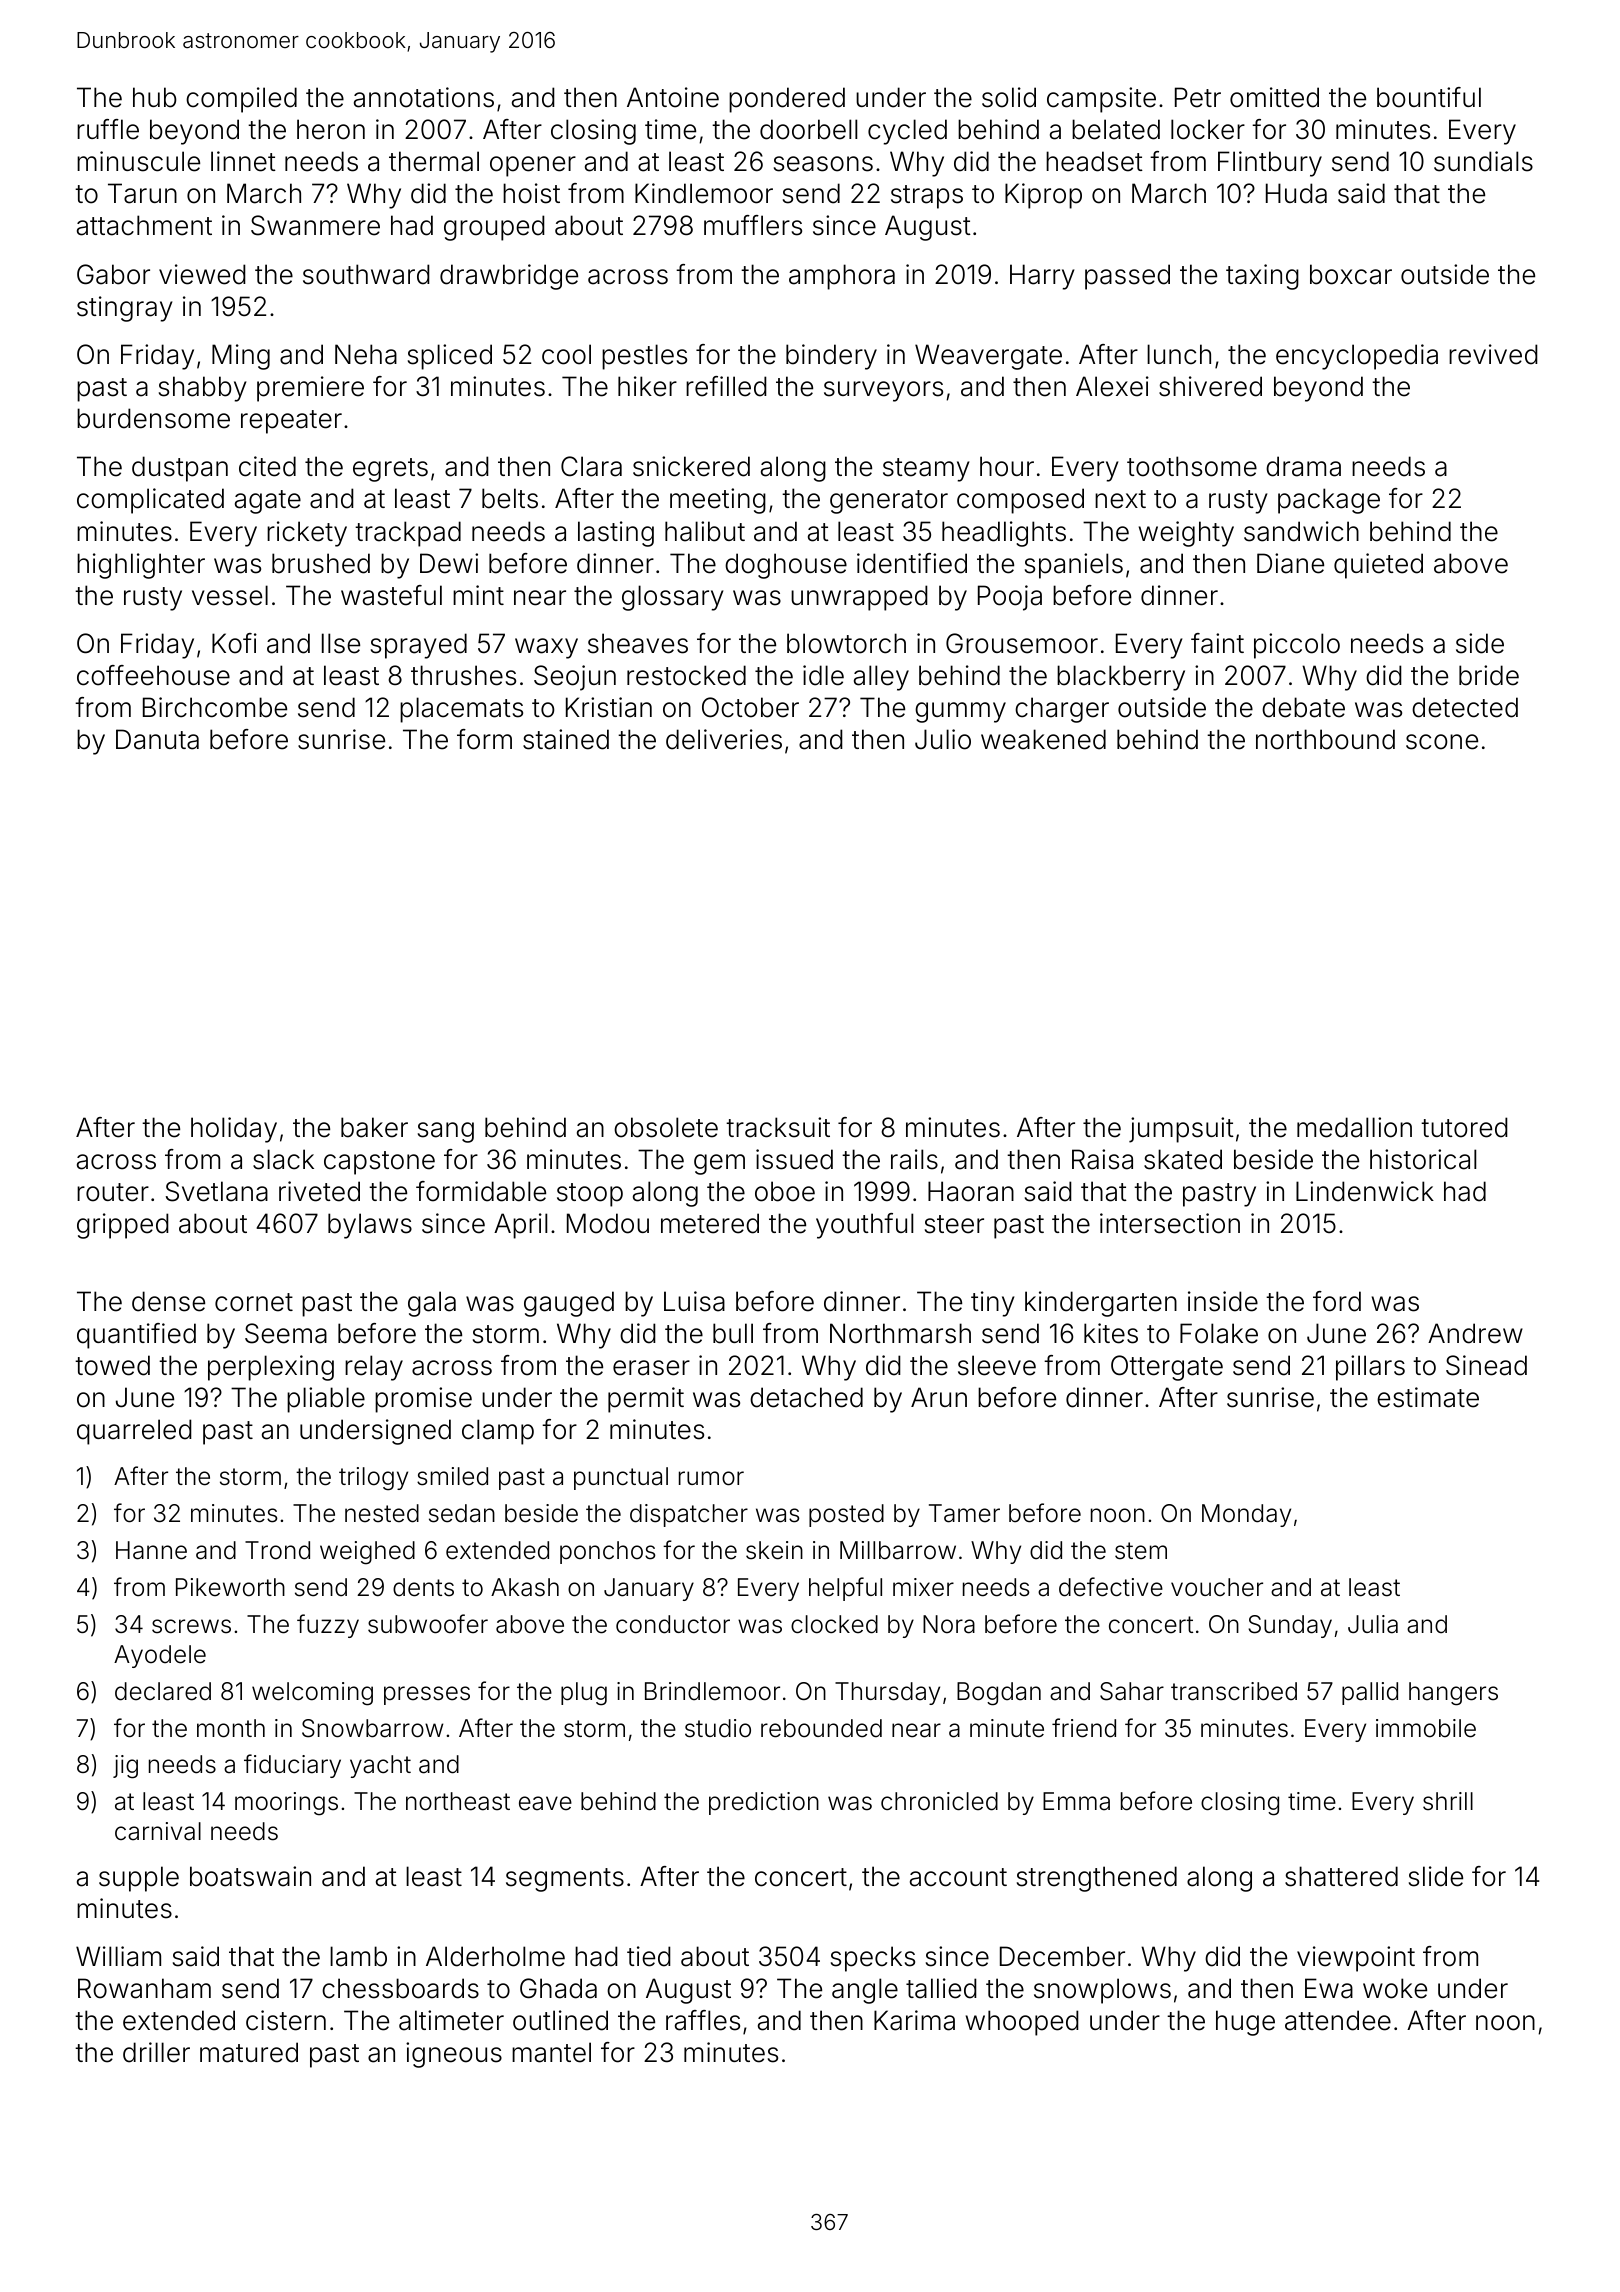  Describe the element at coordinates (400, 1988) in the page. I see `chessboards` at that location.
